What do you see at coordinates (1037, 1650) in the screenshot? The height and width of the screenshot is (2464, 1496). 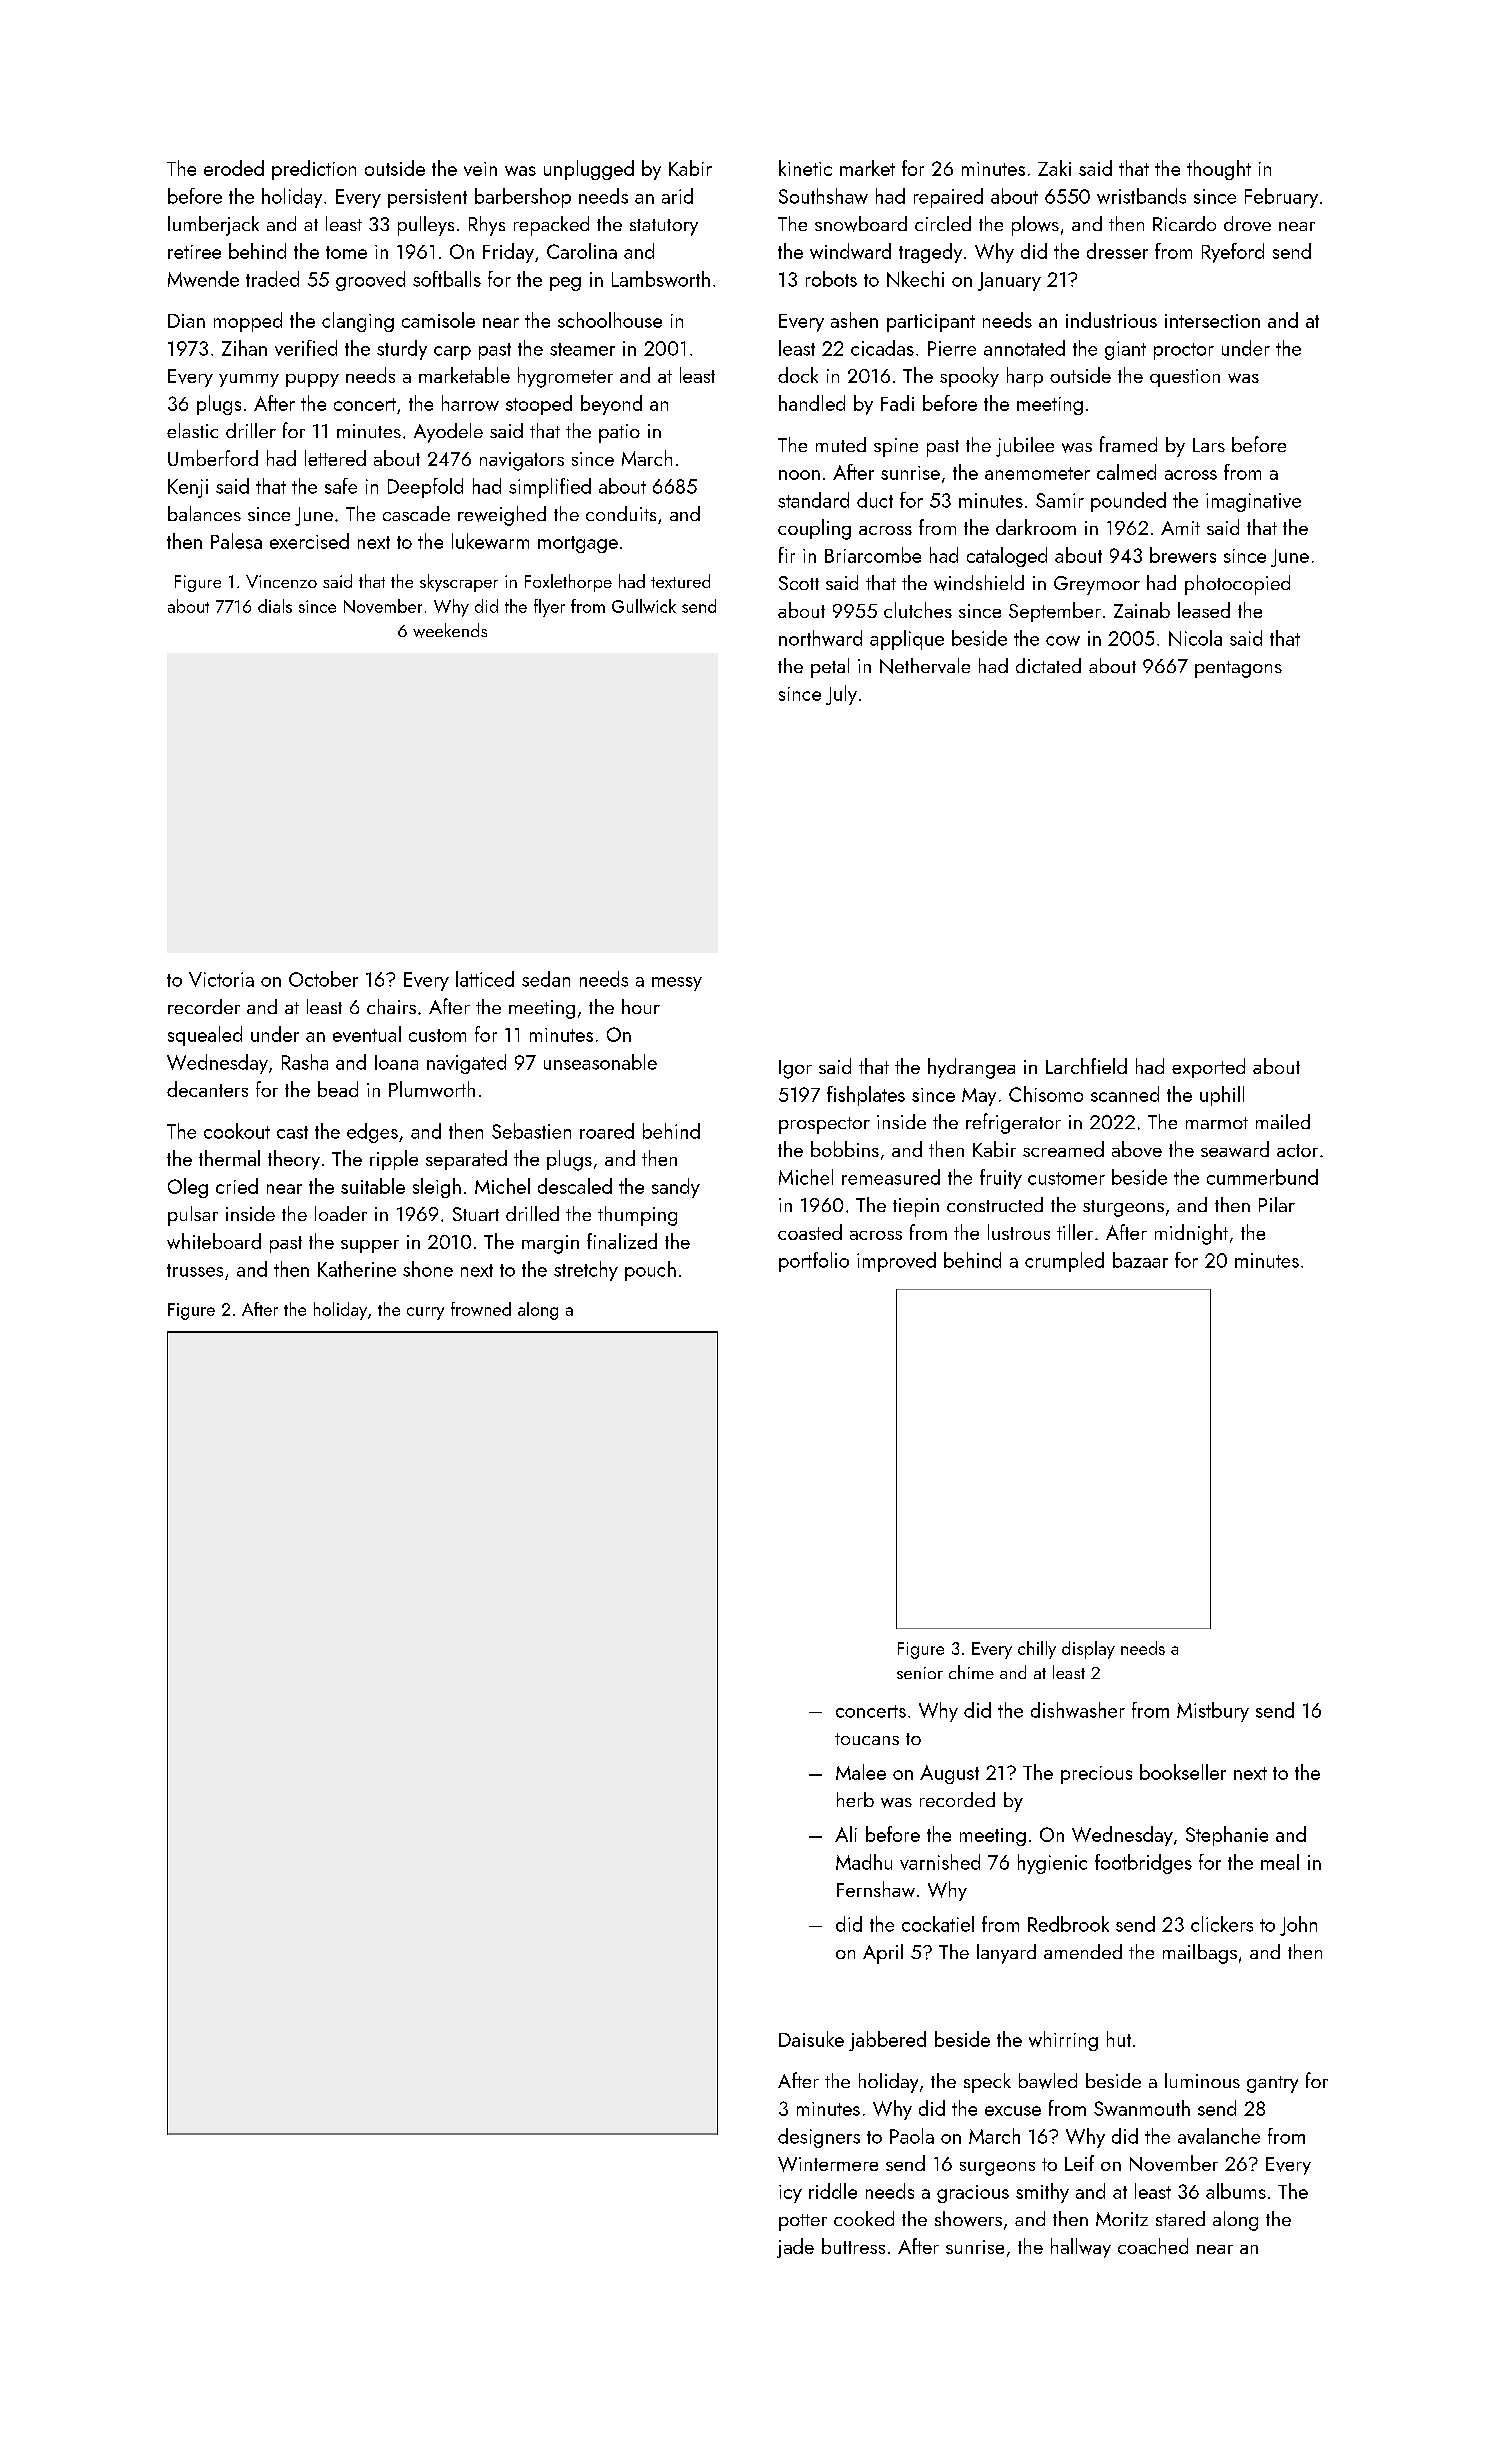 I see `chilly` at bounding box center [1037, 1650].
